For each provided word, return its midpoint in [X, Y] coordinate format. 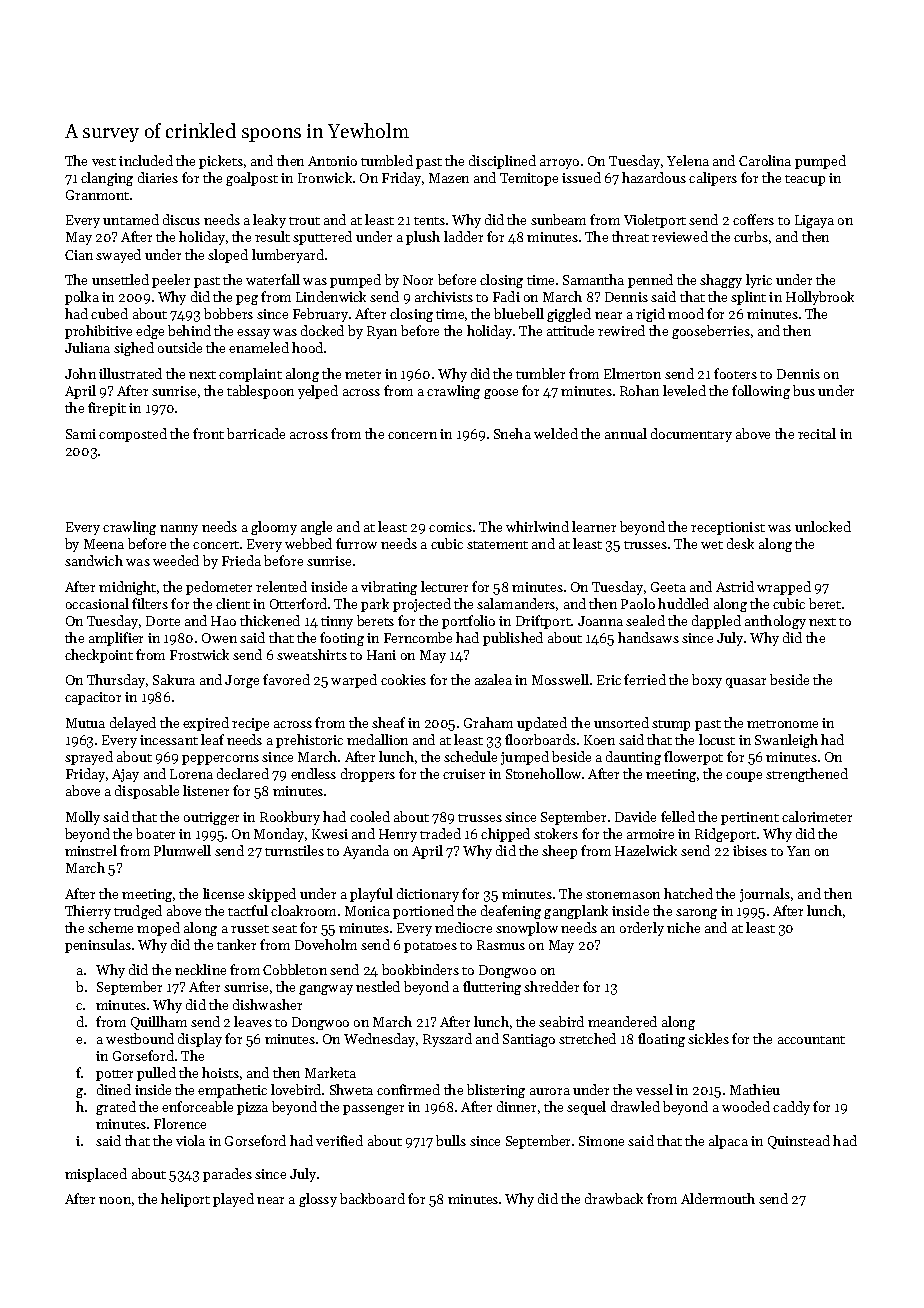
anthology [775, 622]
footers [735, 373]
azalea [493, 679]
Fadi [506, 296]
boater [155, 833]
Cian [79, 255]
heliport [185, 1200]
